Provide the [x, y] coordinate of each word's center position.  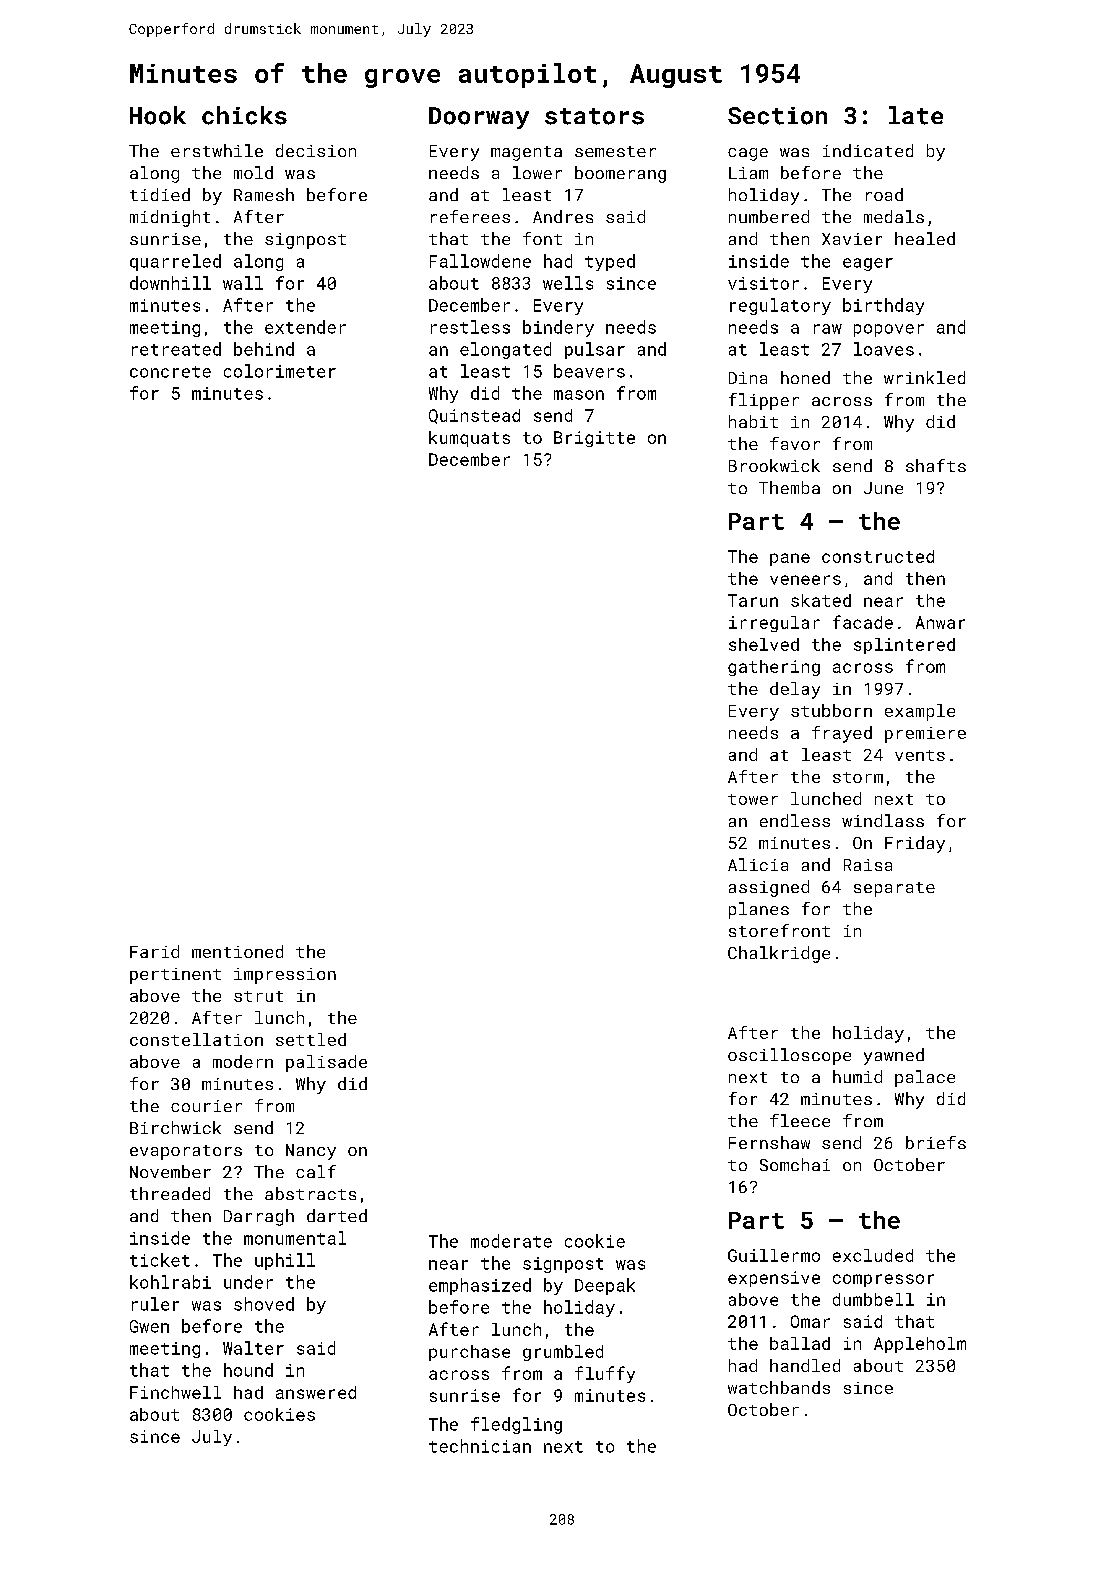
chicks [244, 115]
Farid [154, 951]
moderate [511, 1241]
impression [285, 976]
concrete [170, 372]
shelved [764, 644]
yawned [894, 1056]
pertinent [175, 976]
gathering [774, 668]
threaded [170, 1193]
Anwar [940, 622]
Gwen [149, 1326]
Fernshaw [769, 1142]
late [916, 115]
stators [594, 116]
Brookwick [774, 465]
